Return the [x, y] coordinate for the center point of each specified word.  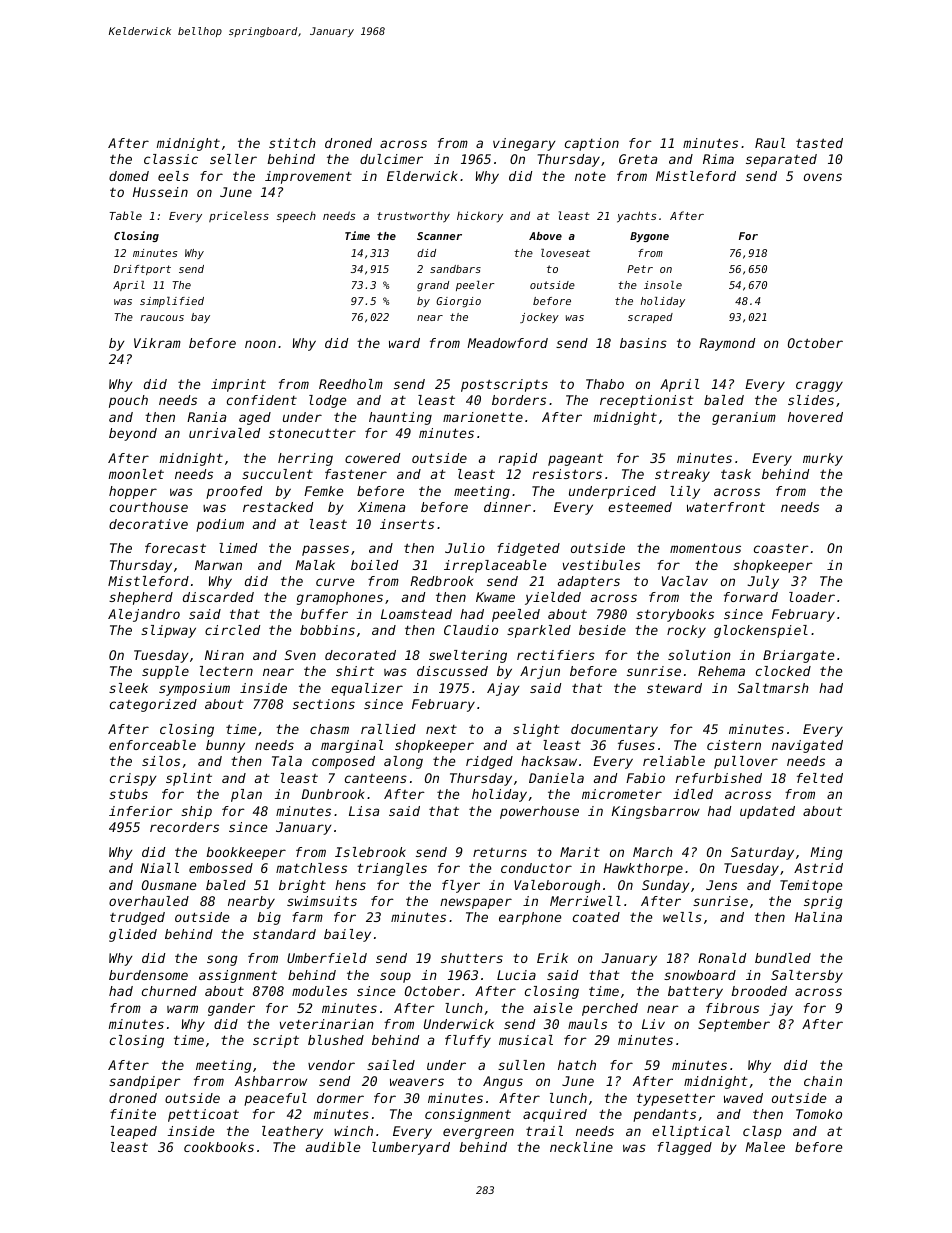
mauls [587, 1024]
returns [500, 852]
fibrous [732, 1008]
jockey [539, 318]
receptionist [647, 401]
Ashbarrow [271, 1081]
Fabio [645, 778]
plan [246, 795]
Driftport [142, 270]
